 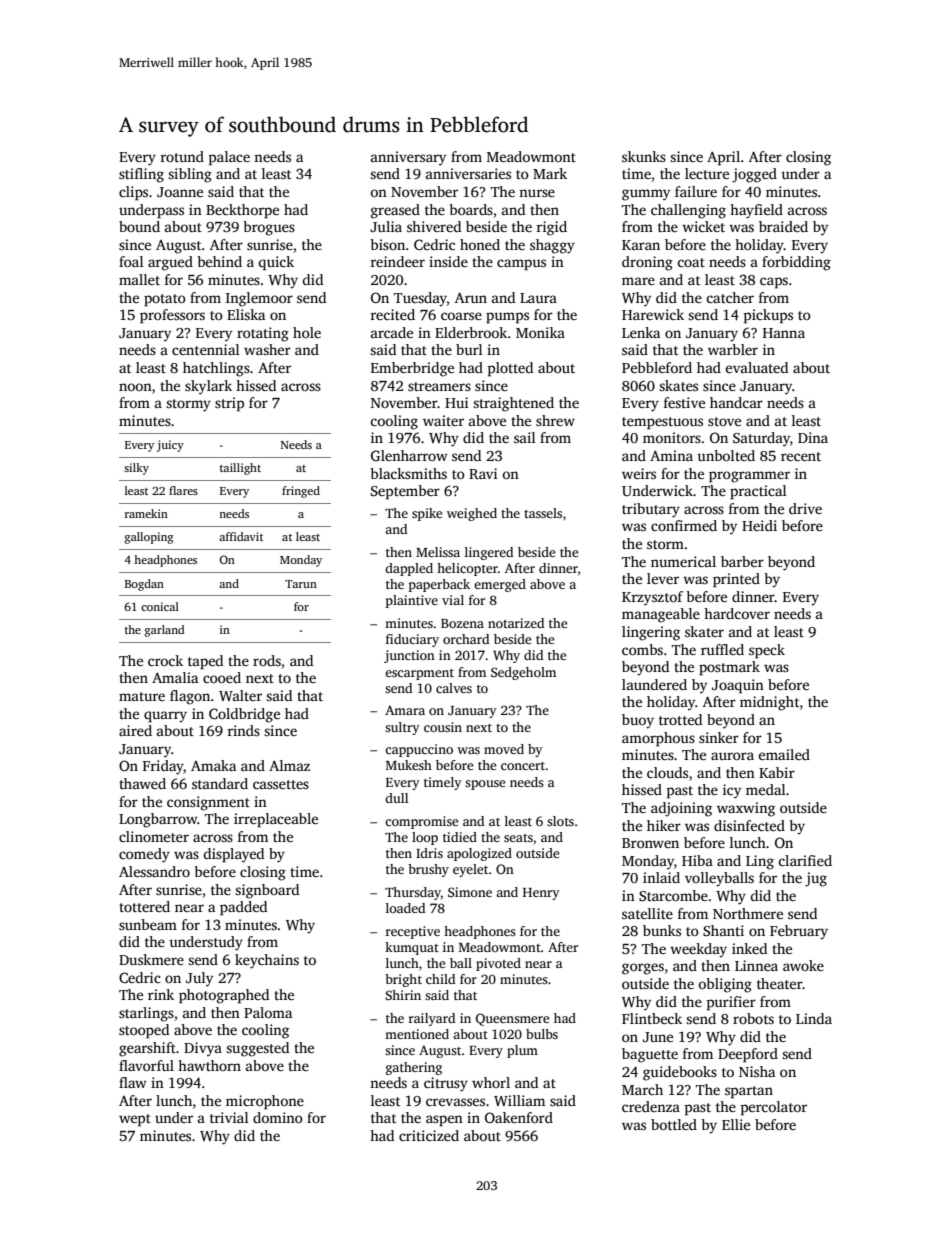 I want to click on Dina, so click(x=813, y=437).
